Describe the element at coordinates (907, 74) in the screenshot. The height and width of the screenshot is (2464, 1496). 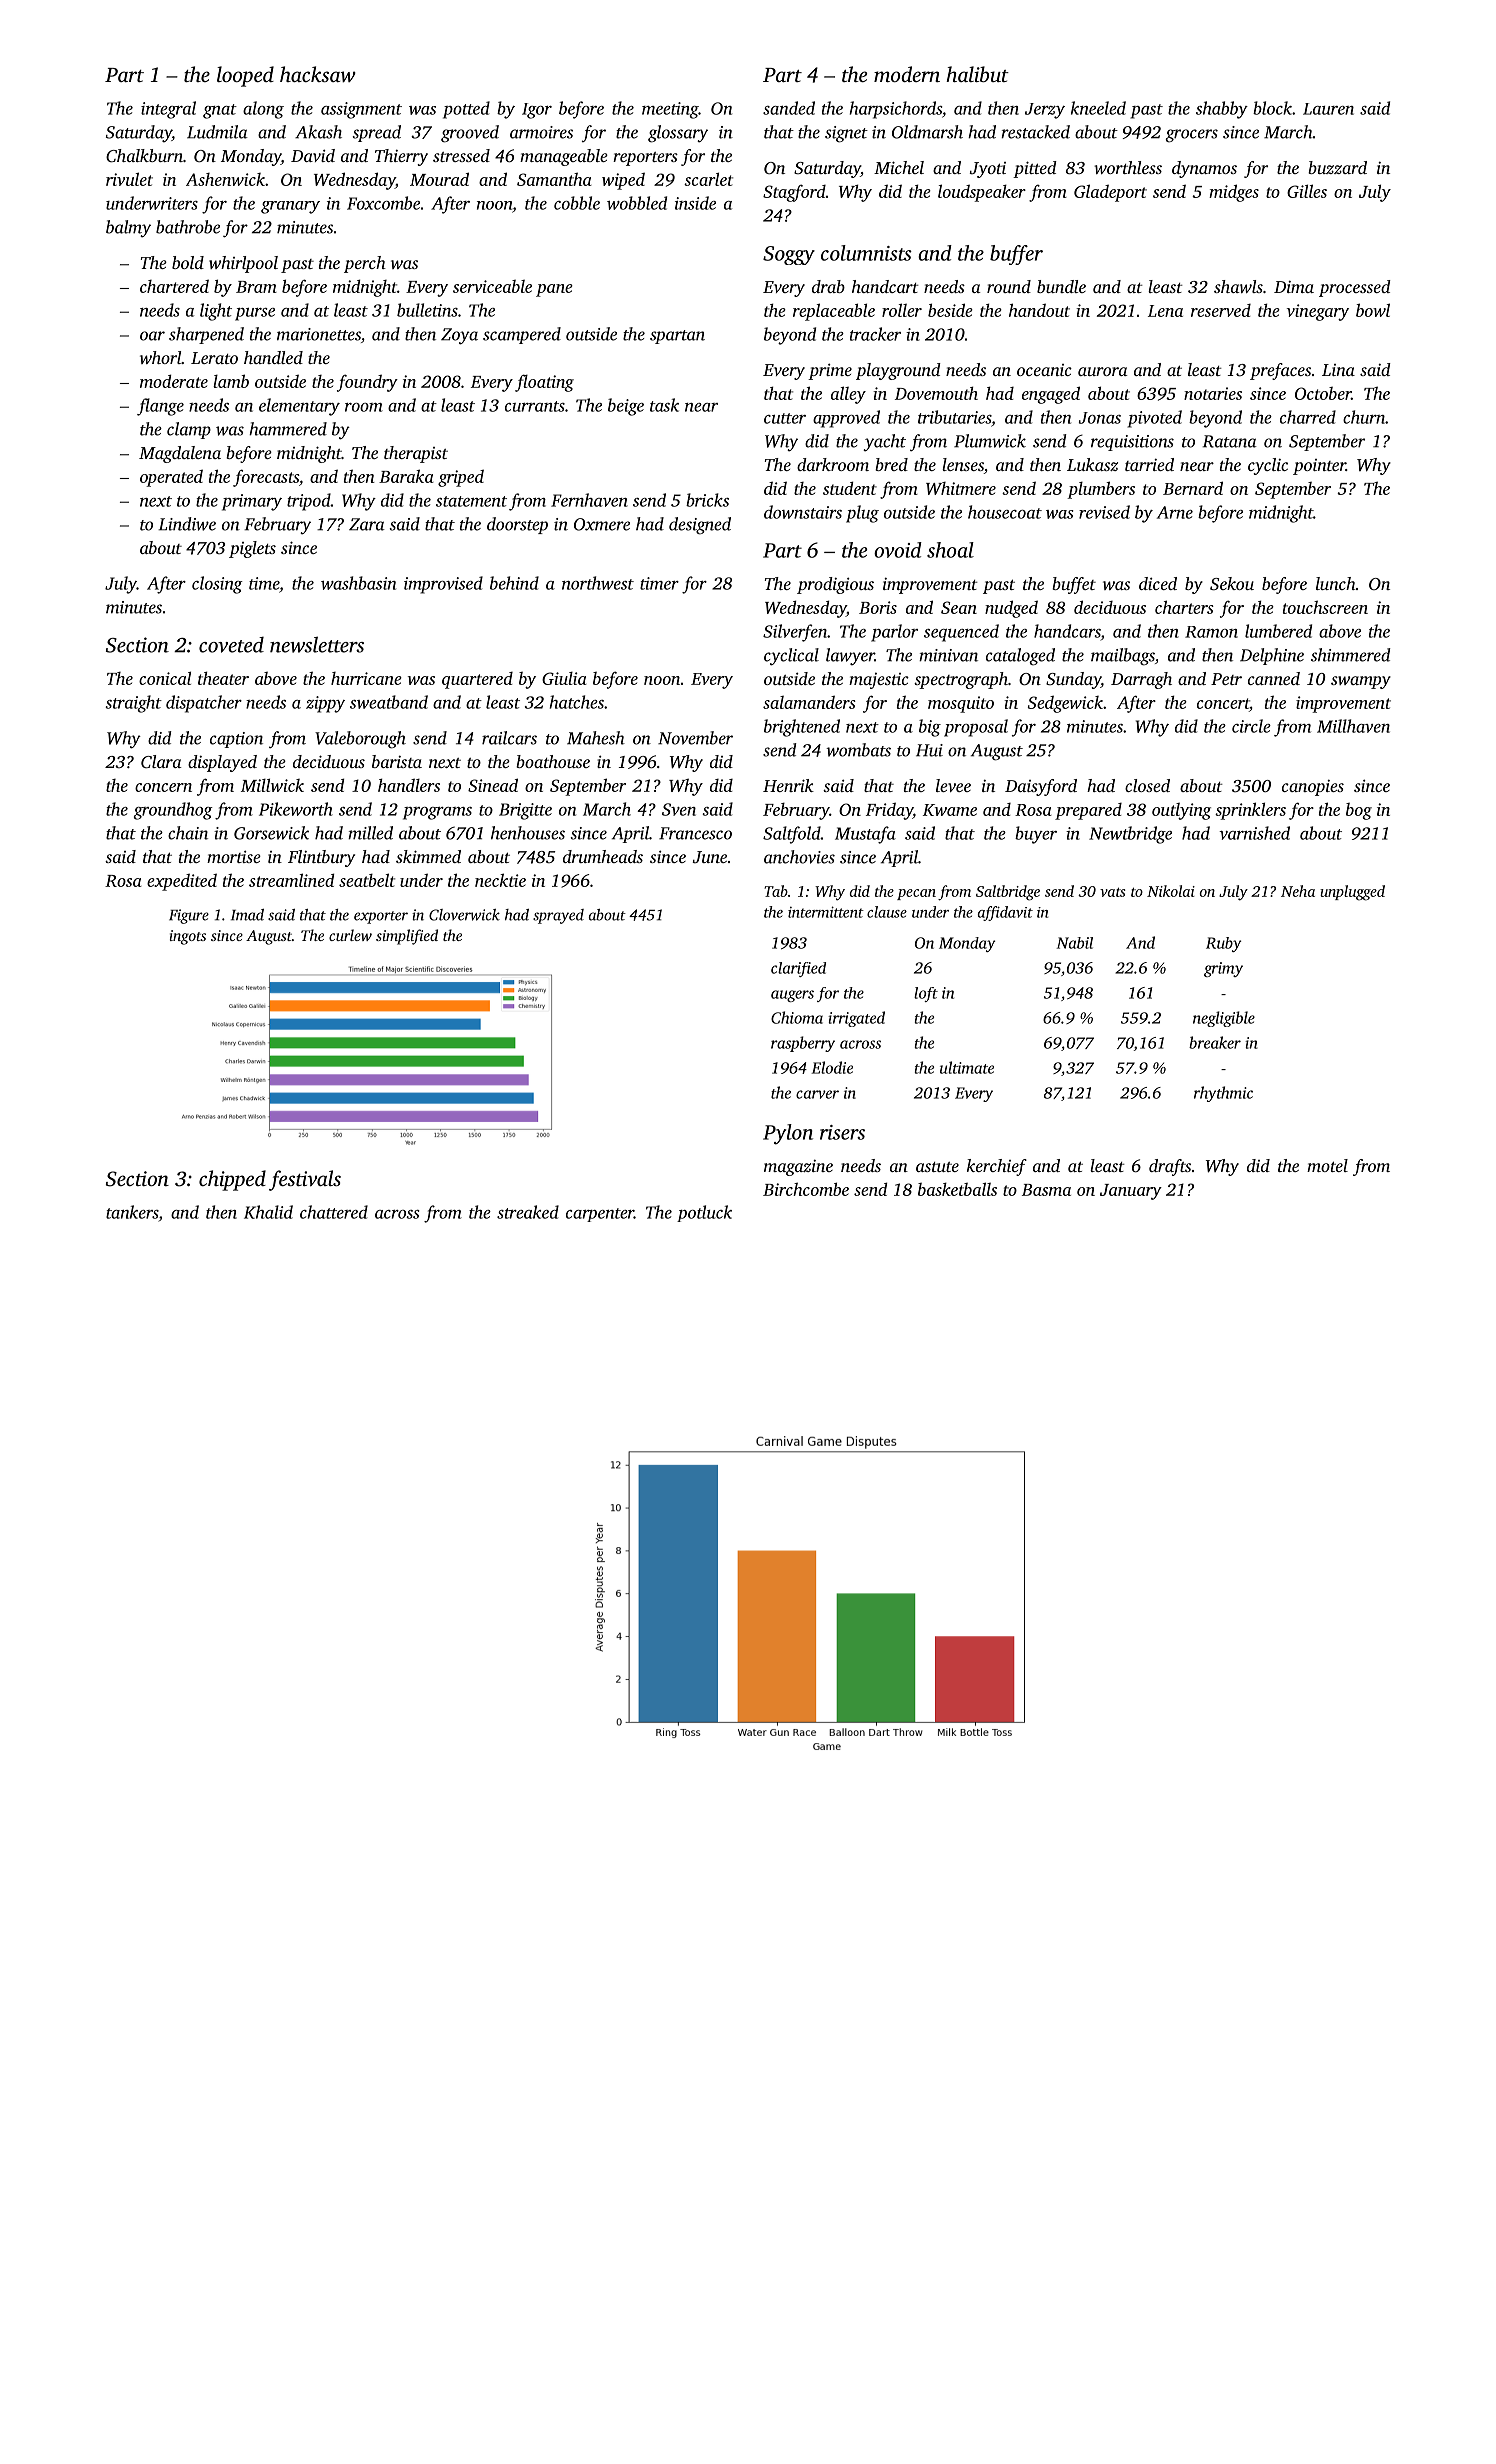
I see `modern` at that location.
